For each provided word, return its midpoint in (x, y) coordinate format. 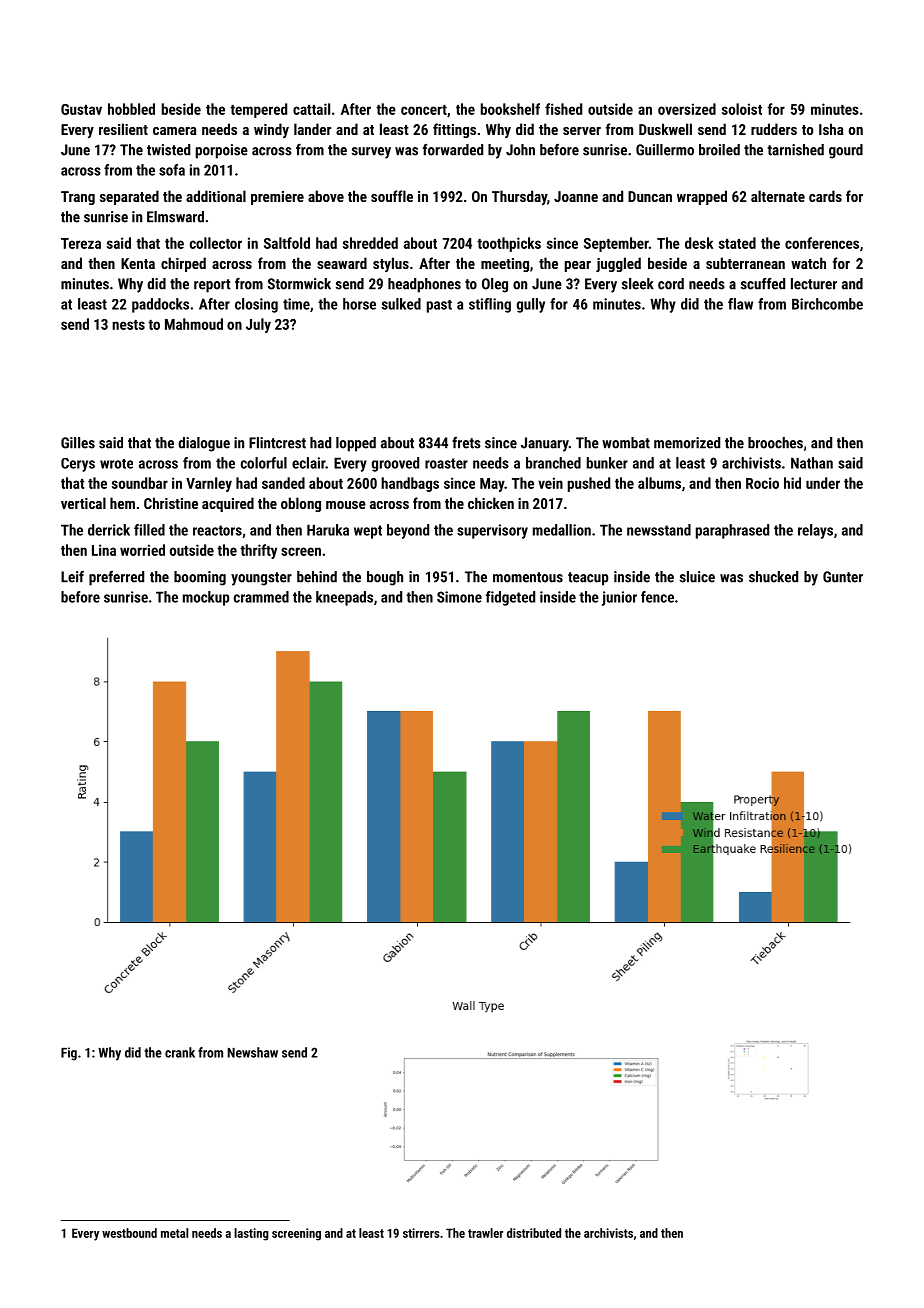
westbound (129, 1233)
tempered (258, 110)
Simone (459, 597)
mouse (346, 505)
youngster (261, 579)
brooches (775, 443)
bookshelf (510, 109)
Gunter (843, 577)
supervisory (492, 531)
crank (180, 1052)
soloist (742, 109)
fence (657, 597)
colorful (264, 463)
